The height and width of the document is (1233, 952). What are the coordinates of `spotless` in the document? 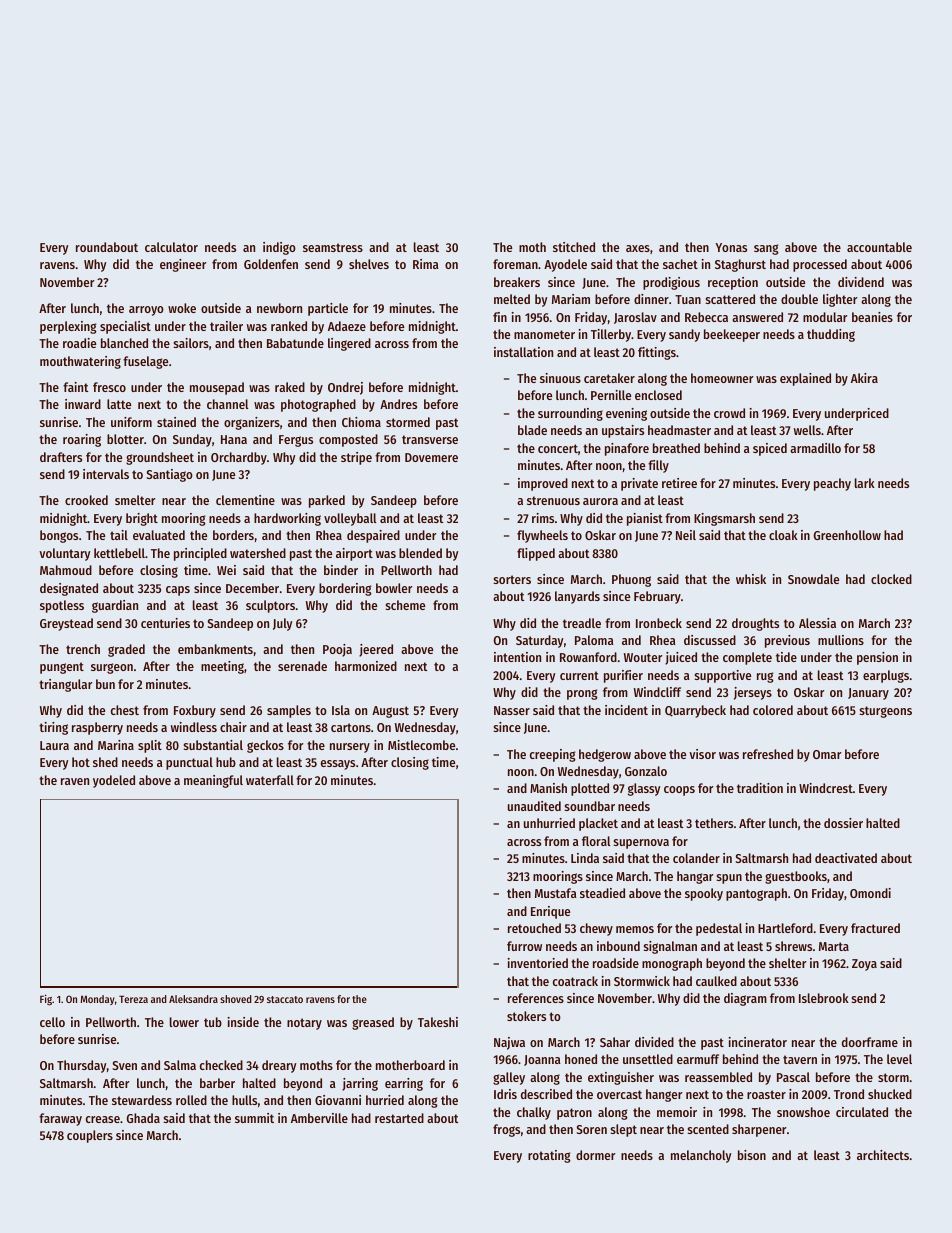 It's located at (62, 606).
